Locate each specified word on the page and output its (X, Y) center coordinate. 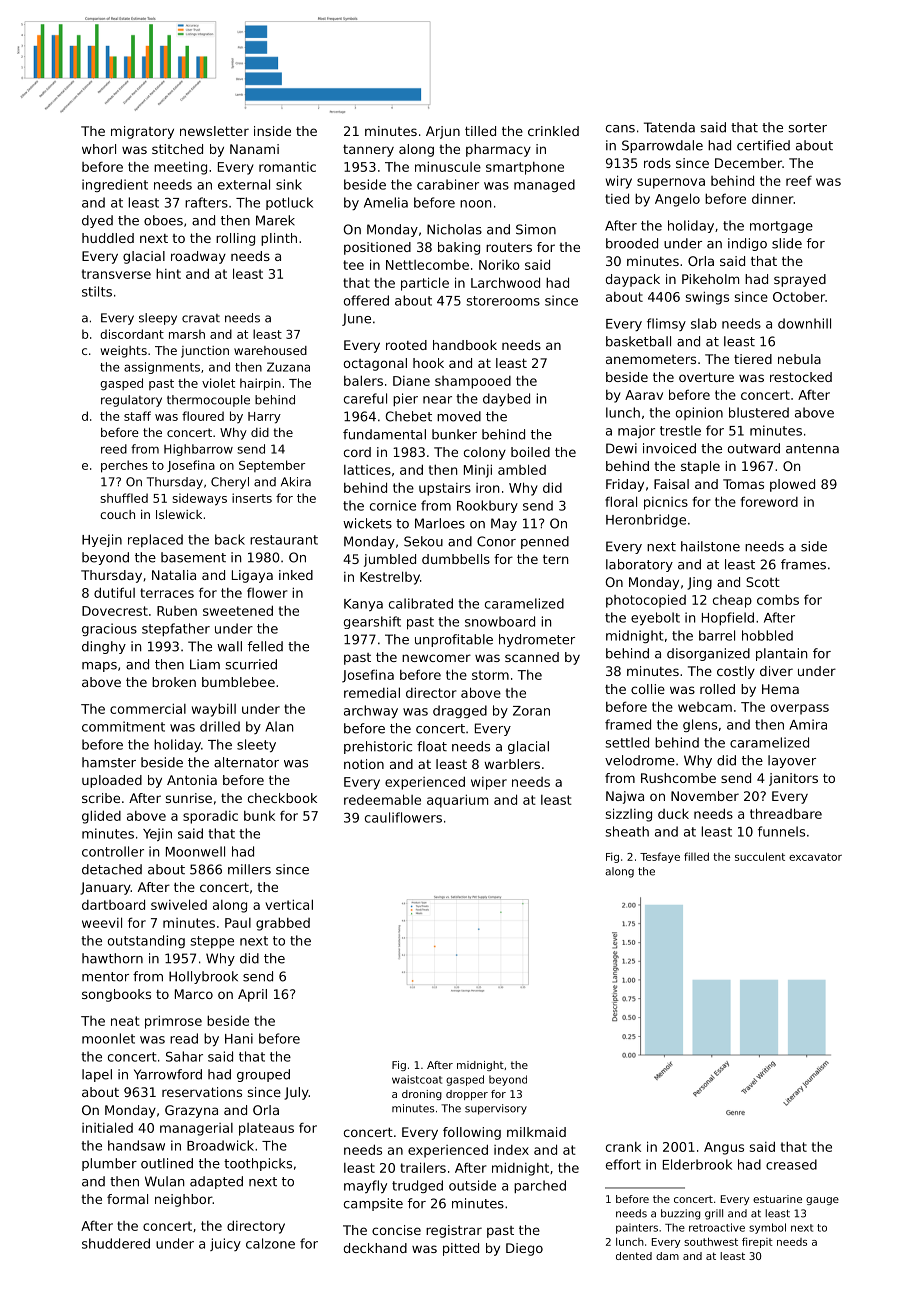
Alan (279, 726)
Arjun (443, 132)
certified (763, 145)
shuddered (116, 1243)
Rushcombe (678, 778)
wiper (489, 783)
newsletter (214, 131)
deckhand (375, 1248)
